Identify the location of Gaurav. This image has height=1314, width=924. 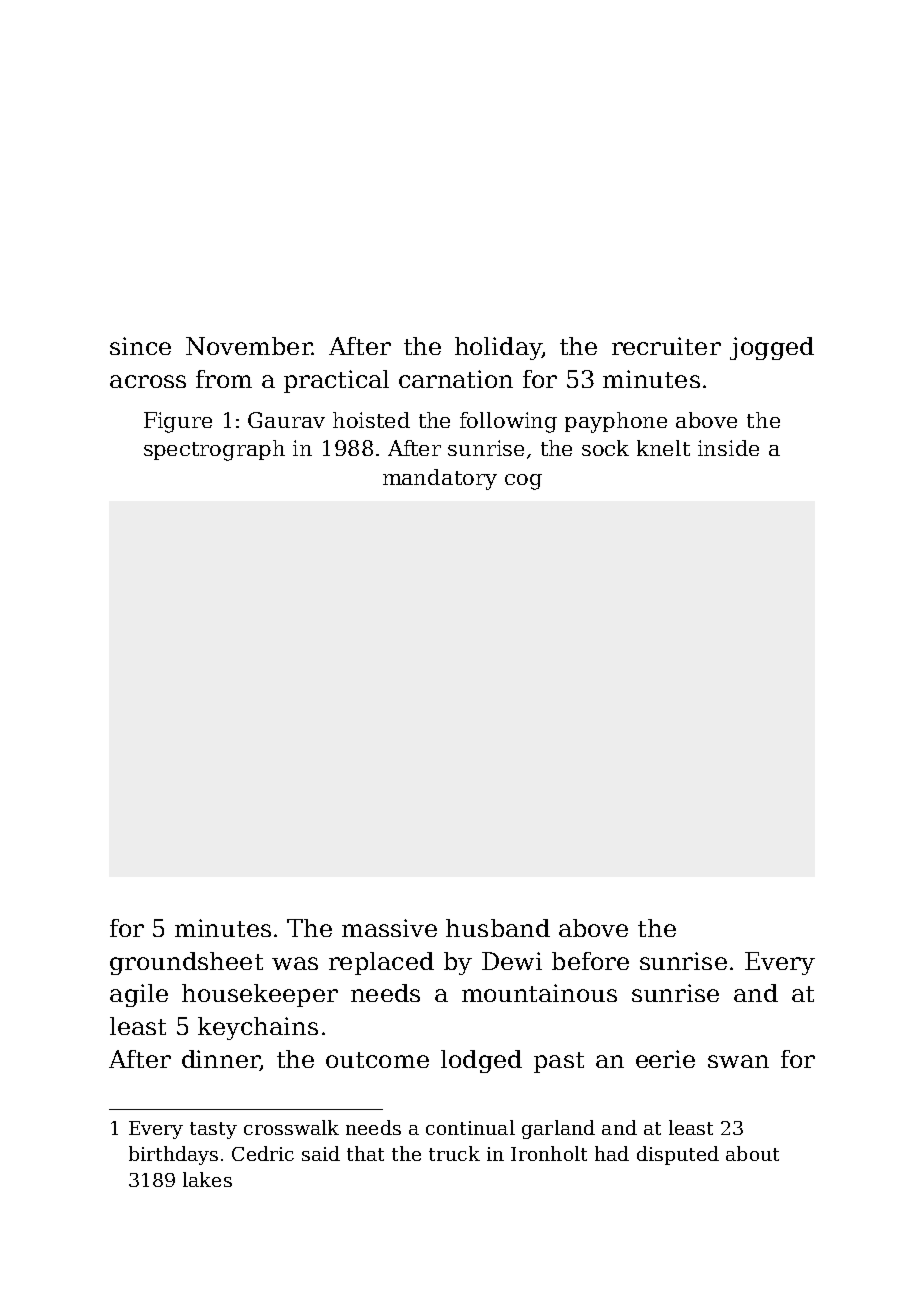
(286, 420).
